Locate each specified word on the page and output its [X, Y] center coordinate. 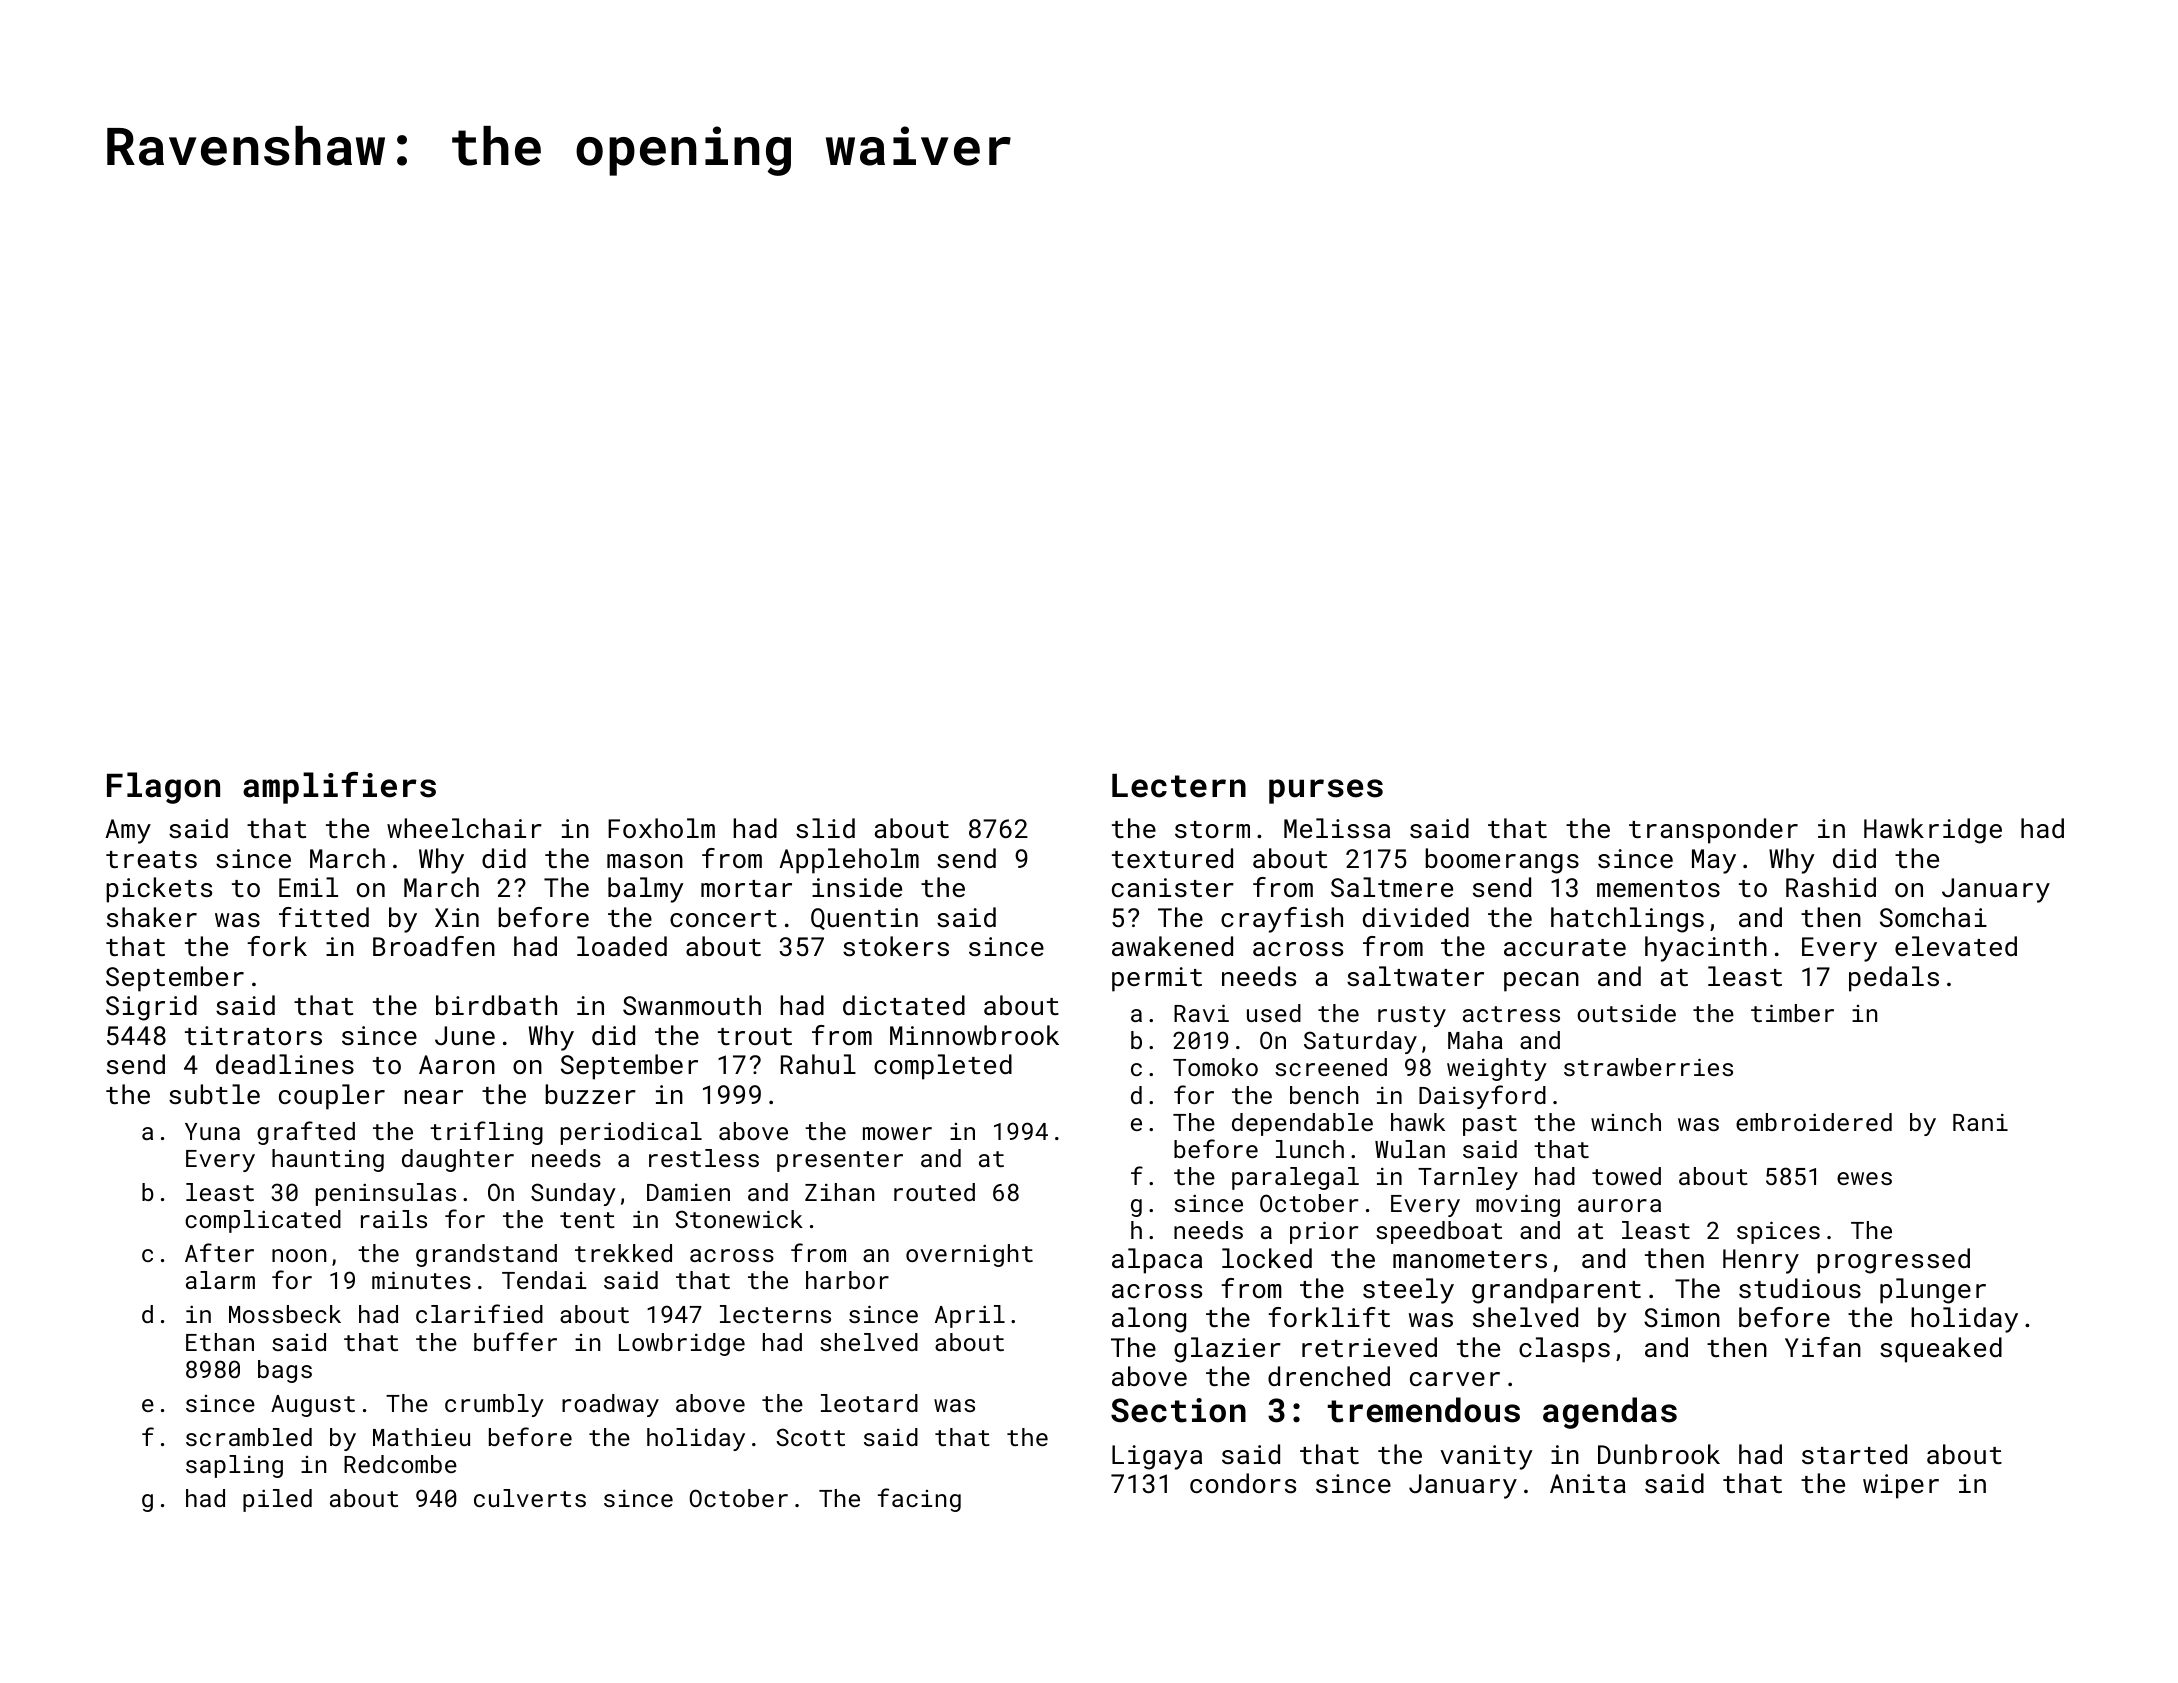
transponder [1713, 831]
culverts [530, 1498]
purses [1326, 791]
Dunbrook [1659, 1454]
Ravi [1201, 1013]
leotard [869, 1403]
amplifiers [339, 788]
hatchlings [1627, 920]
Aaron [457, 1064]
